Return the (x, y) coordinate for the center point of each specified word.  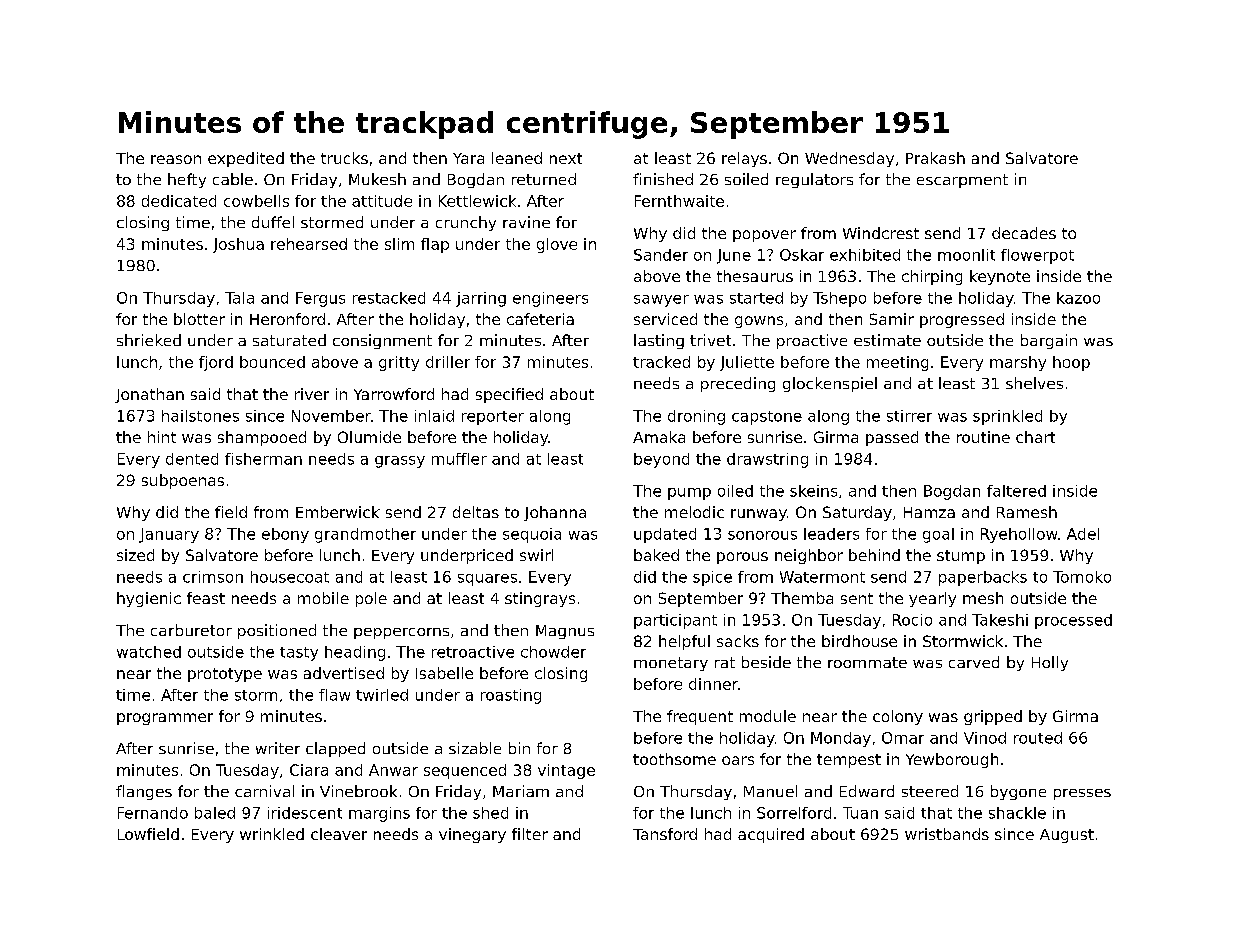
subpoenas (183, 481)
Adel (1083, 534)
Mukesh (377, 179)
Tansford (665, 834)
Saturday (857, 513)
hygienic (149, 599)
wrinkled (272, 834)
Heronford (287, 319)
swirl (536, 555)
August (1067, 836)
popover (764, 236)
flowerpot (1037, 256)
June (734, 256)
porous (742, 558)
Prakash (935, 158)
